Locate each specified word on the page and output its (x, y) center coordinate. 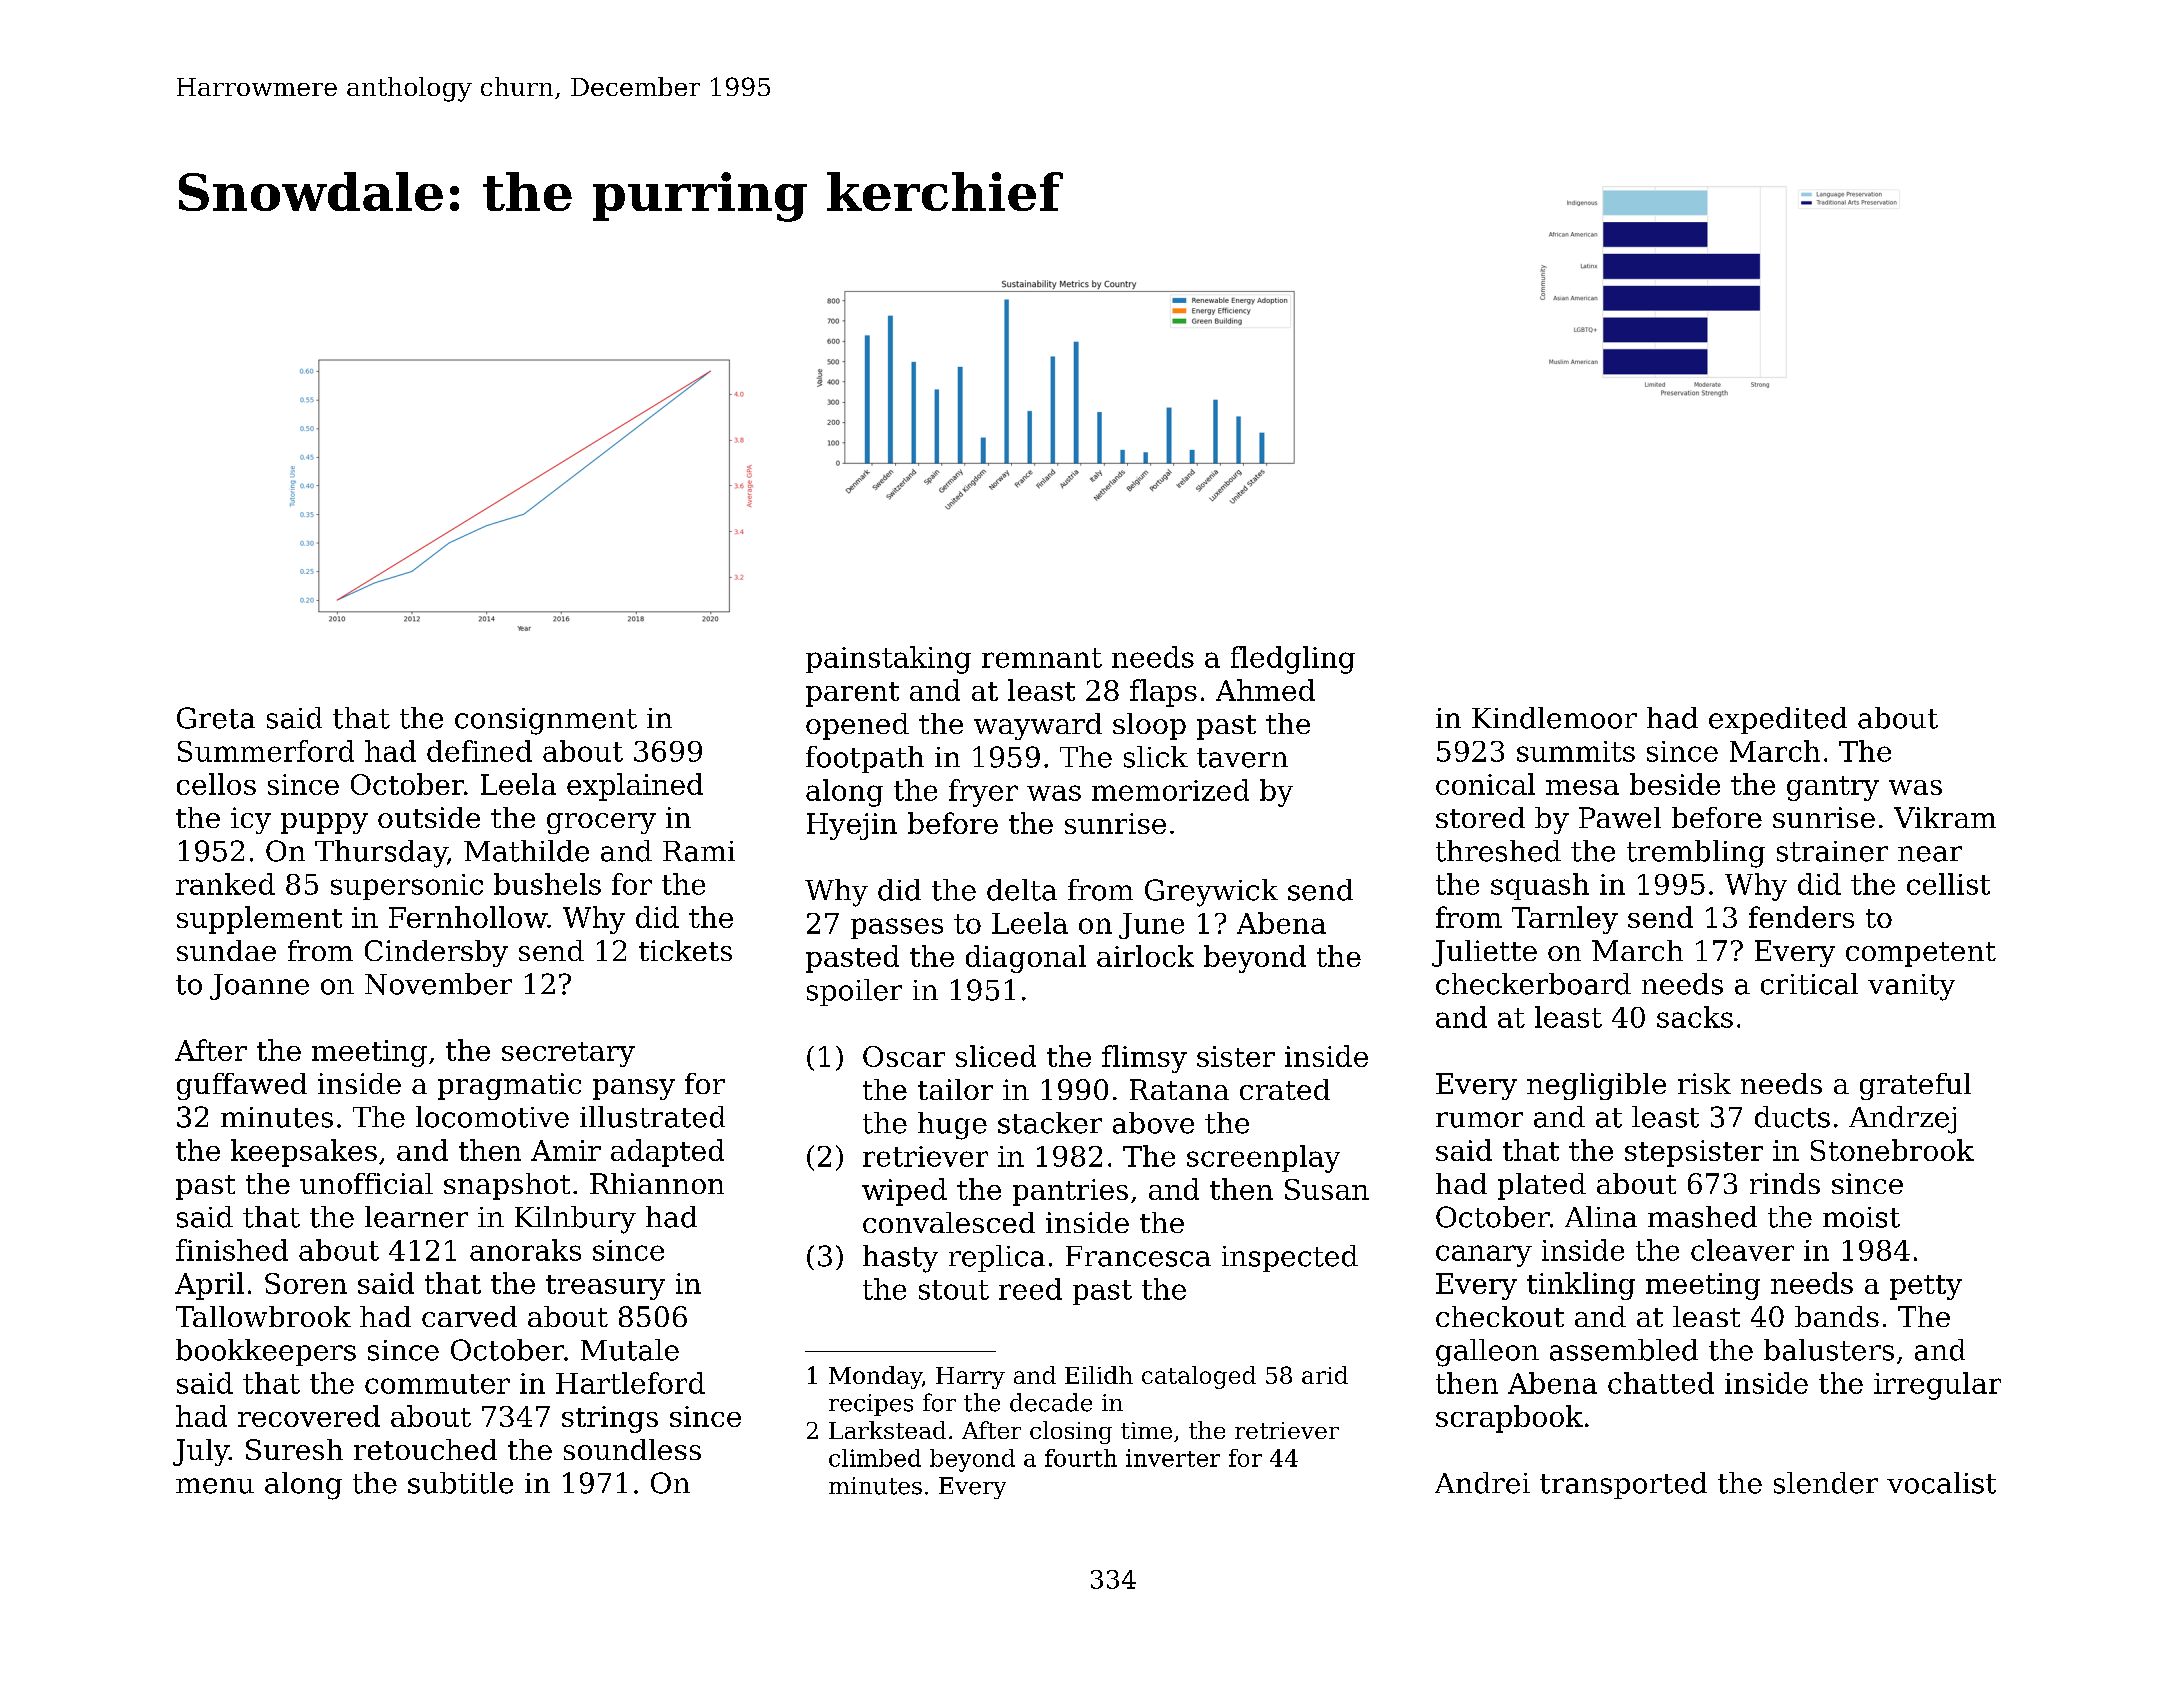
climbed (875, 1458)
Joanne (259, 987)
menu (215, 1486)
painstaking (888, 660)
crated (1285, 1089)
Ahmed (1265, 690)
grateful (1915, 1086)
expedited (1778, 720)
